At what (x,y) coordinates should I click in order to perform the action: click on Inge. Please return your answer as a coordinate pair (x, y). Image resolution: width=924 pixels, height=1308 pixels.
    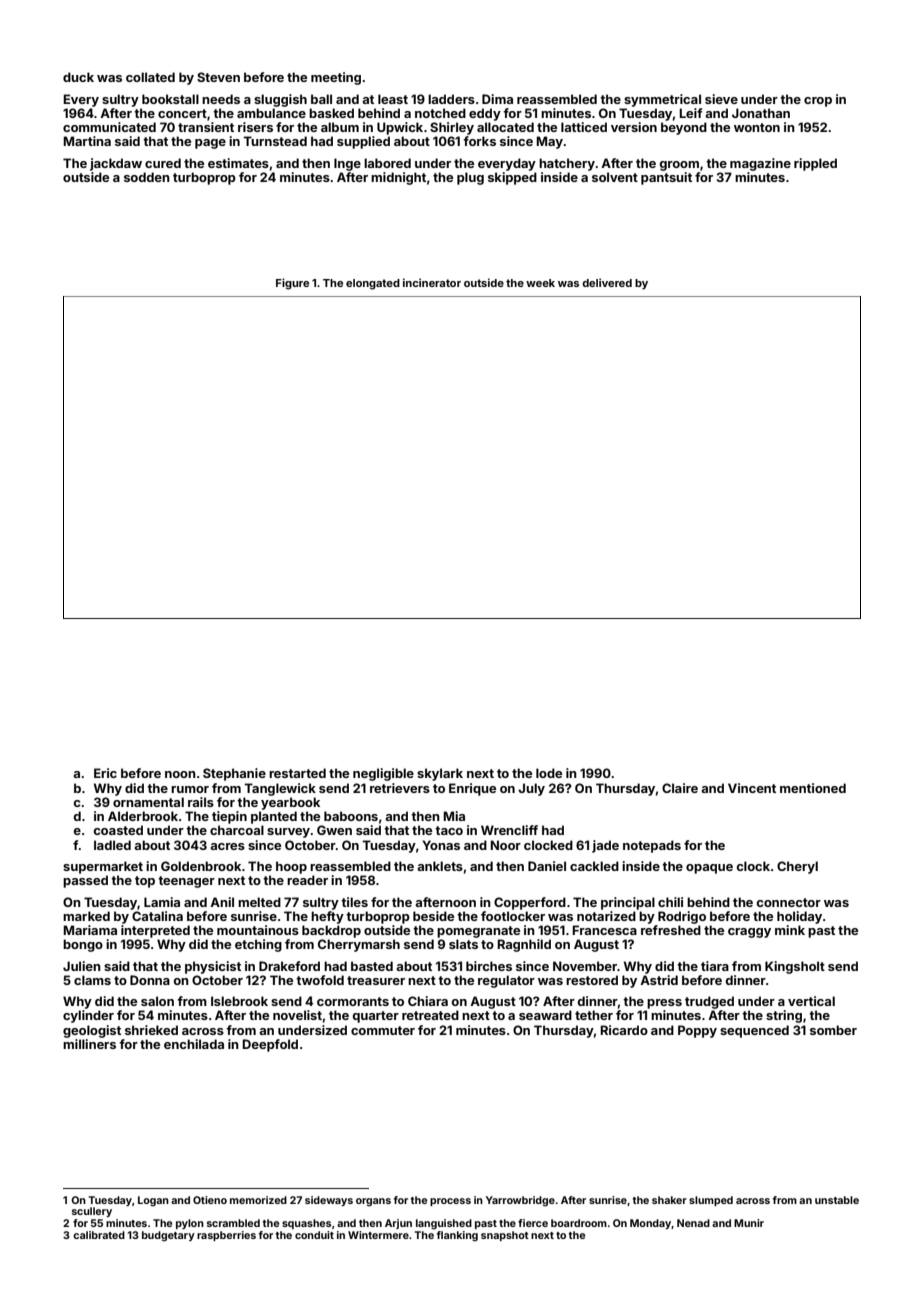
    Looking at the image, I should click on (347, 164).
